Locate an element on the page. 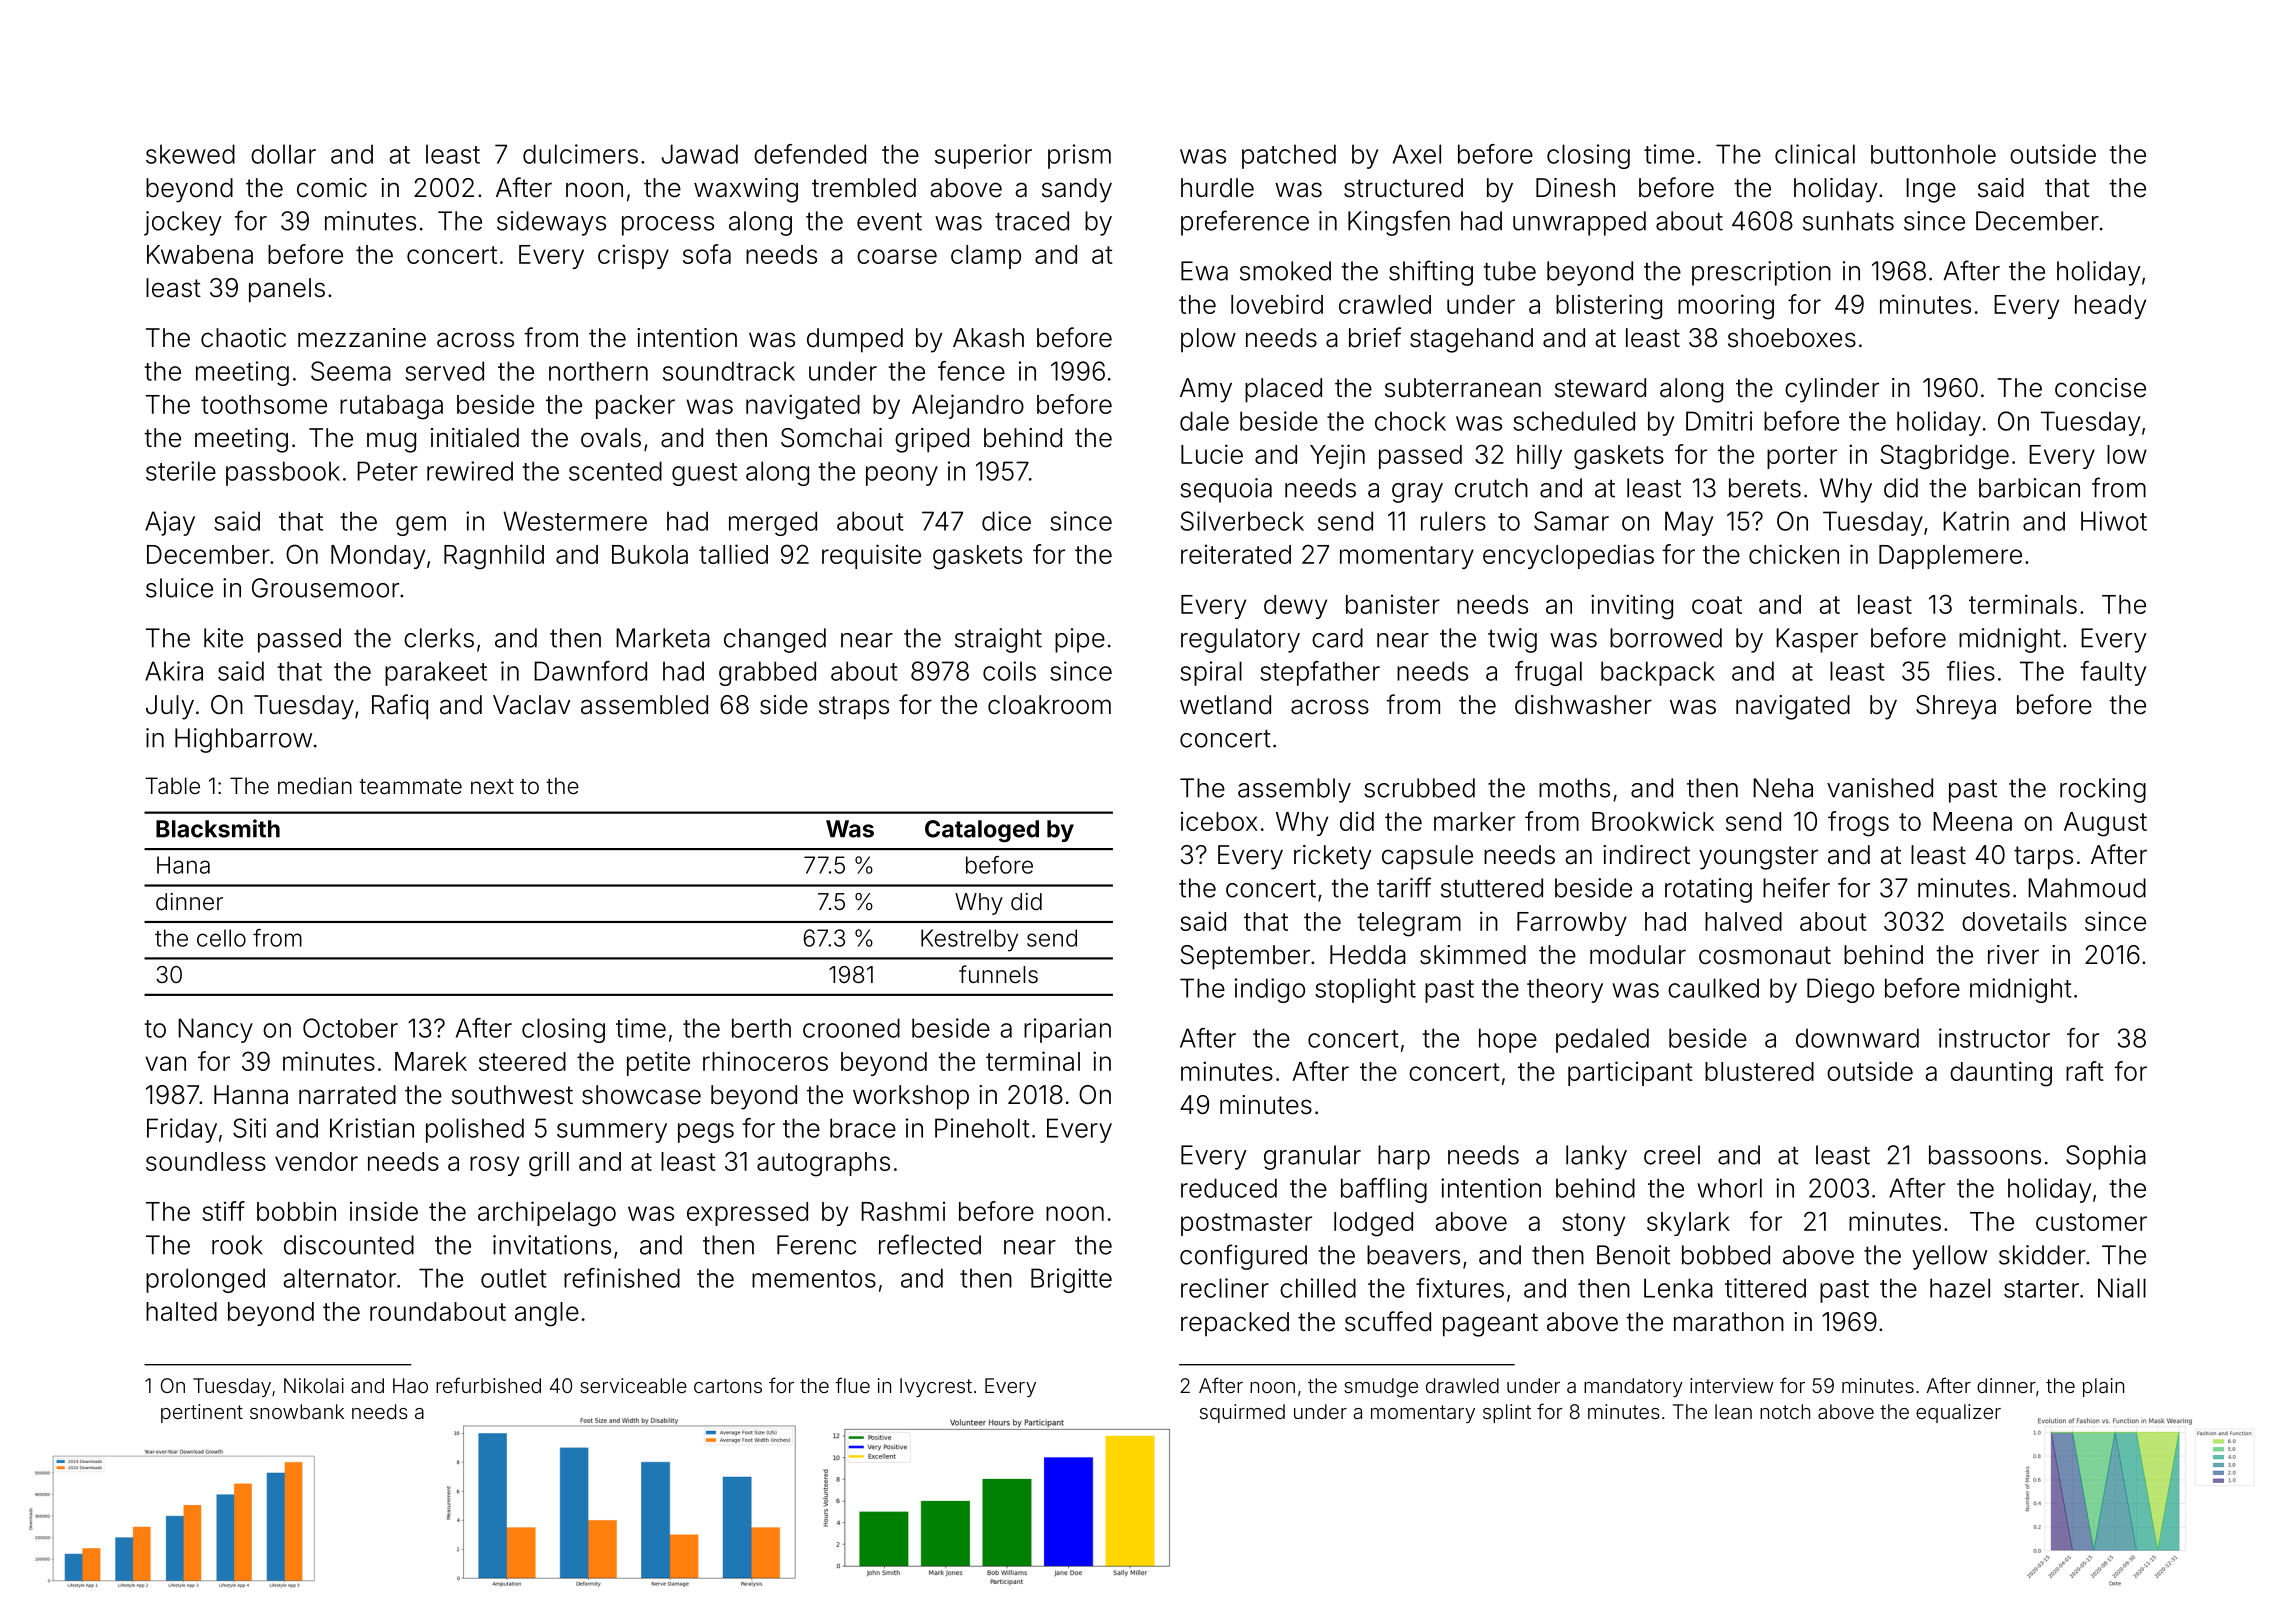 The width and height of the document is (2292, 1620). Cataloged is located at coordinates (982, 831).
